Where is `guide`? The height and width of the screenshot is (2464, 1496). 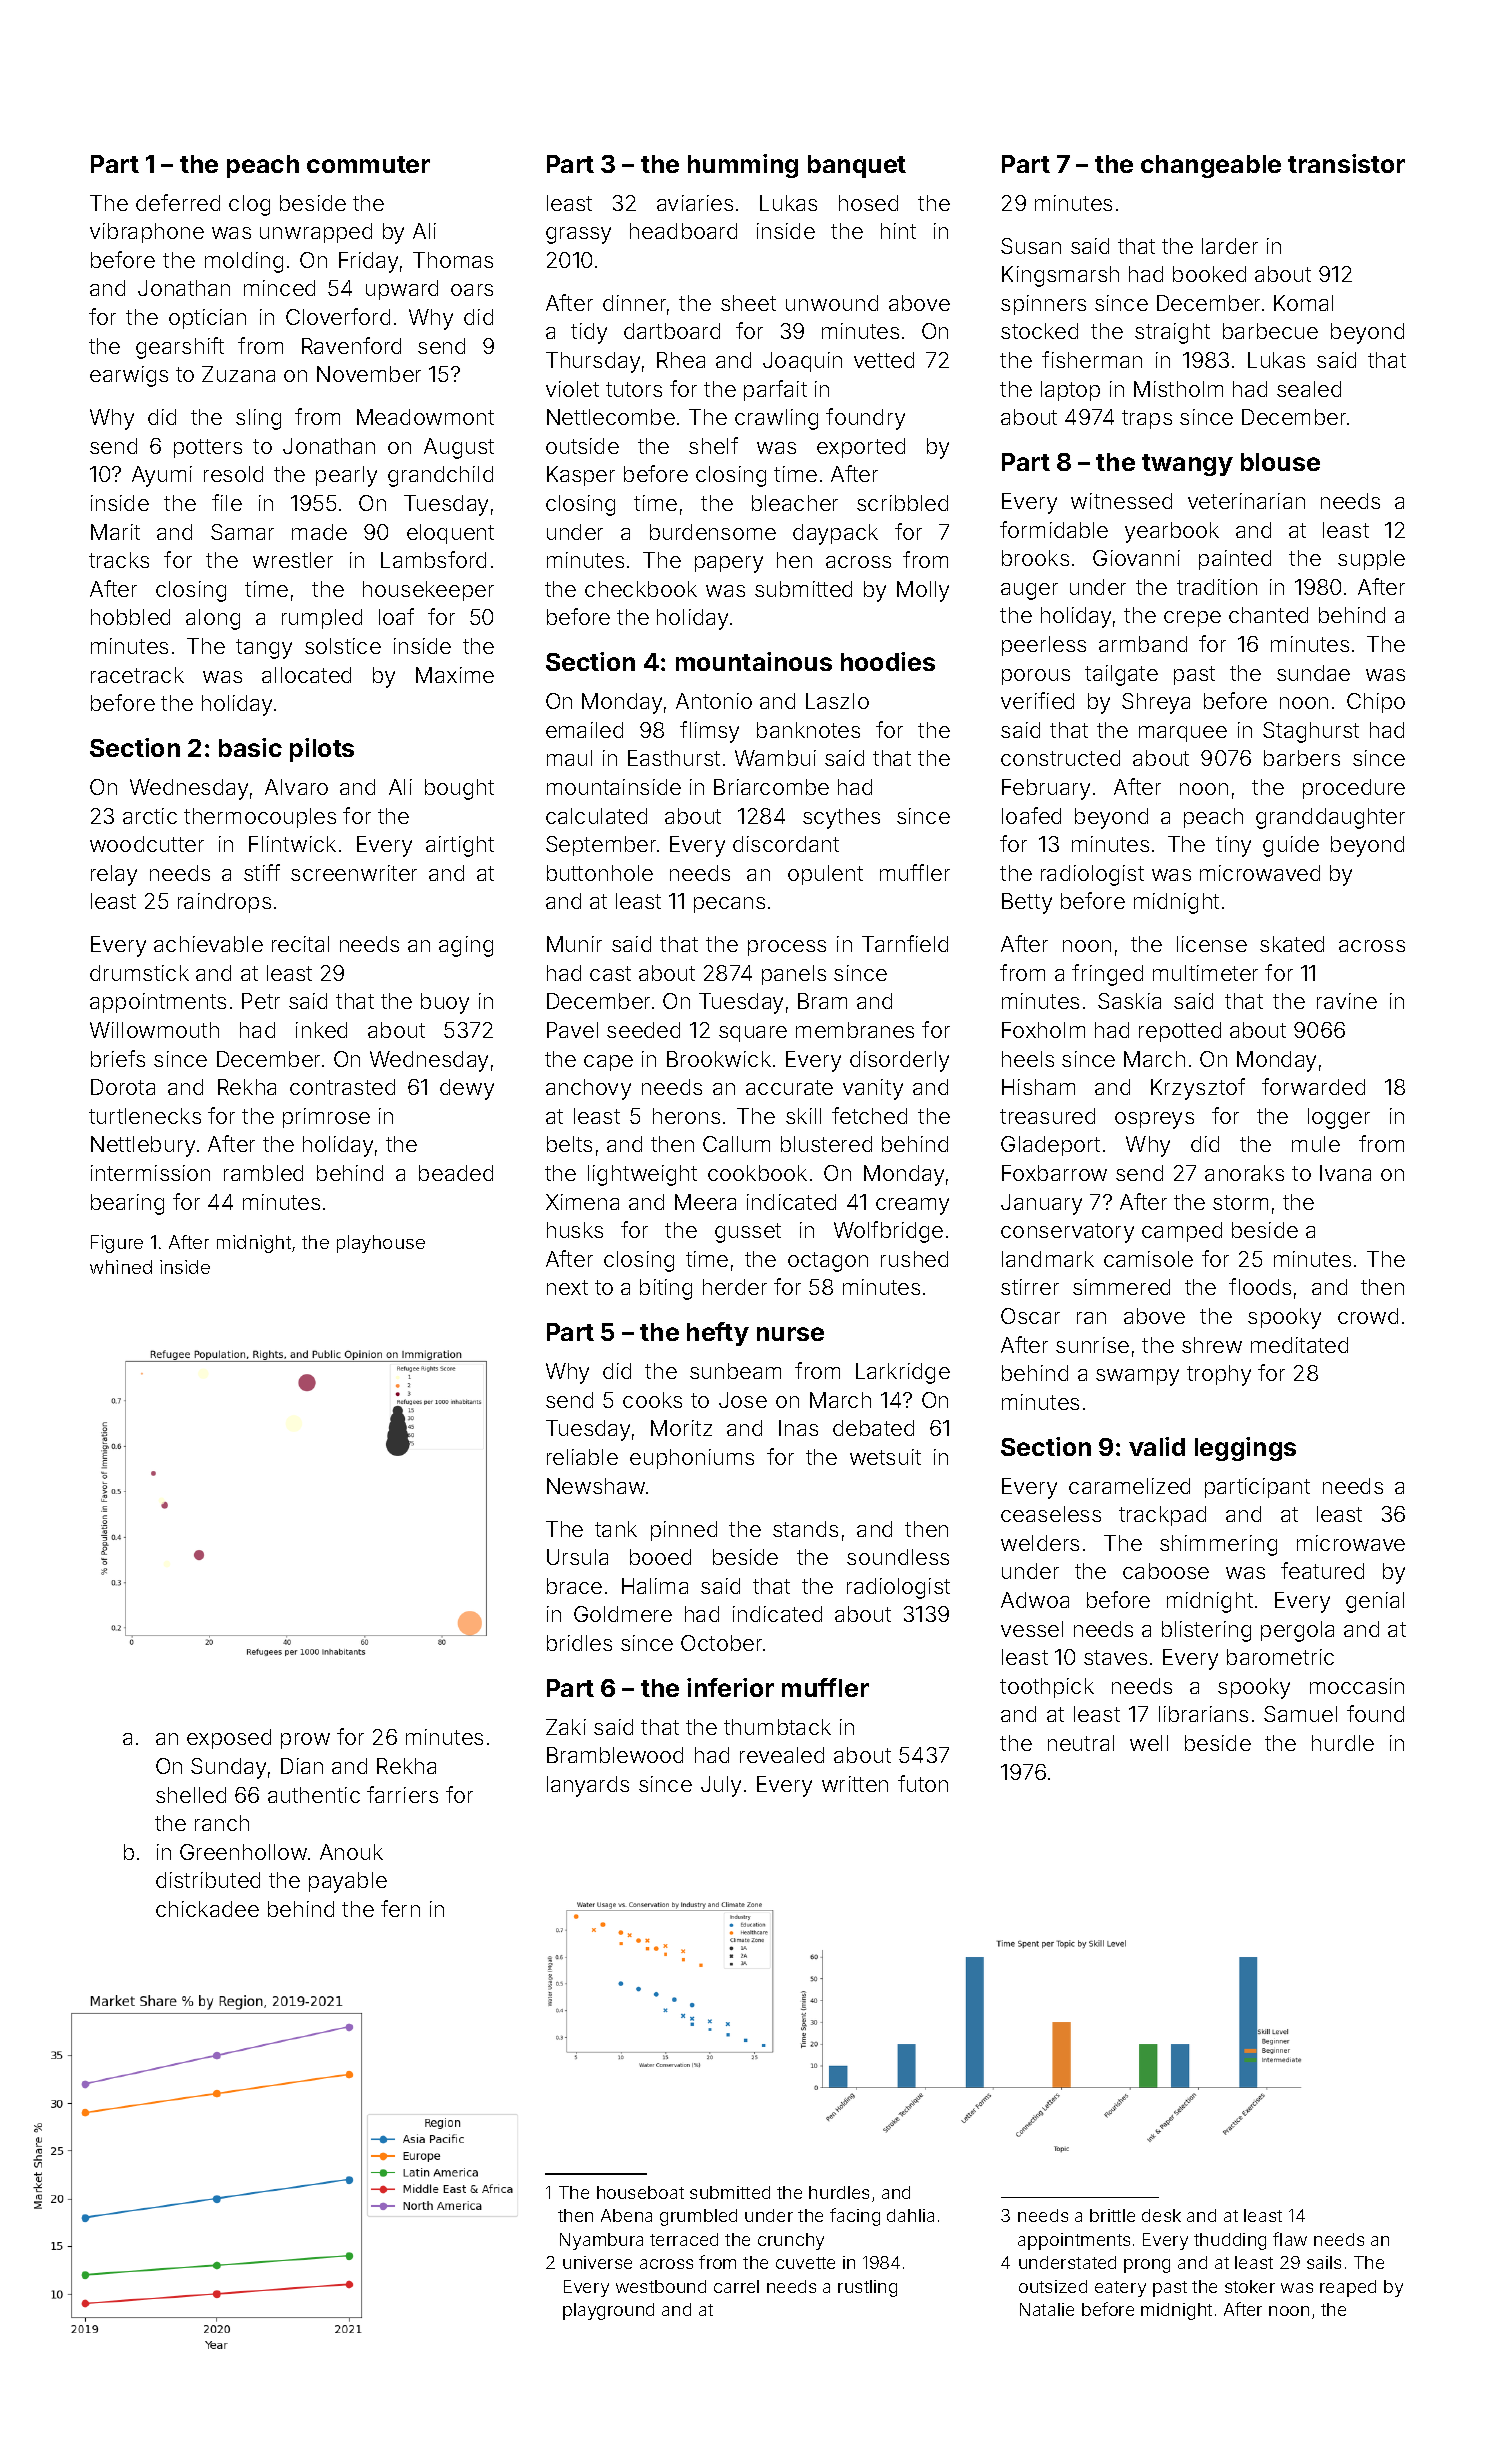 guide is located at coordinates (1291, 846).
